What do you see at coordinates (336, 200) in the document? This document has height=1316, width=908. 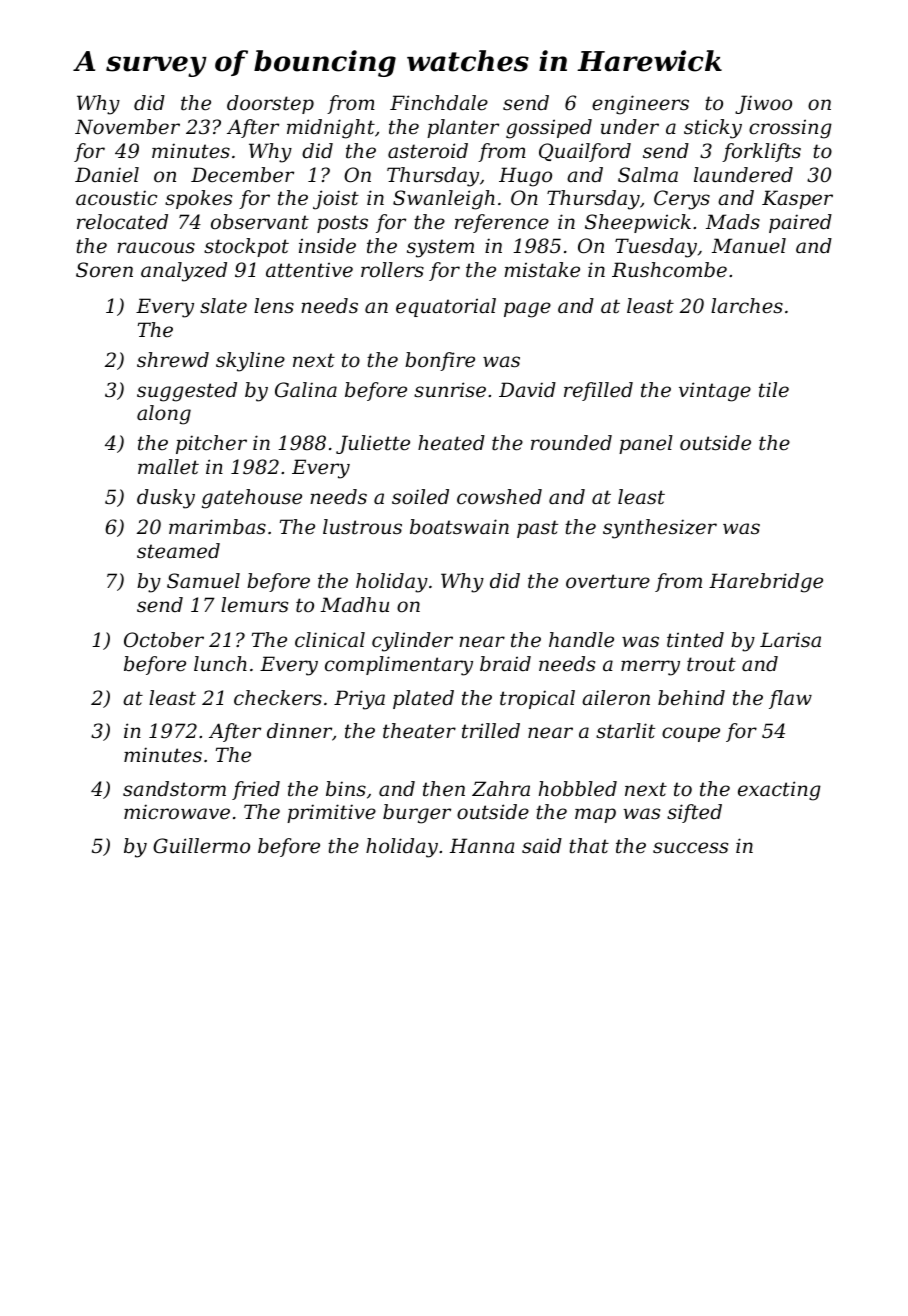 I see `joist` at bounding box center [336, 200].
